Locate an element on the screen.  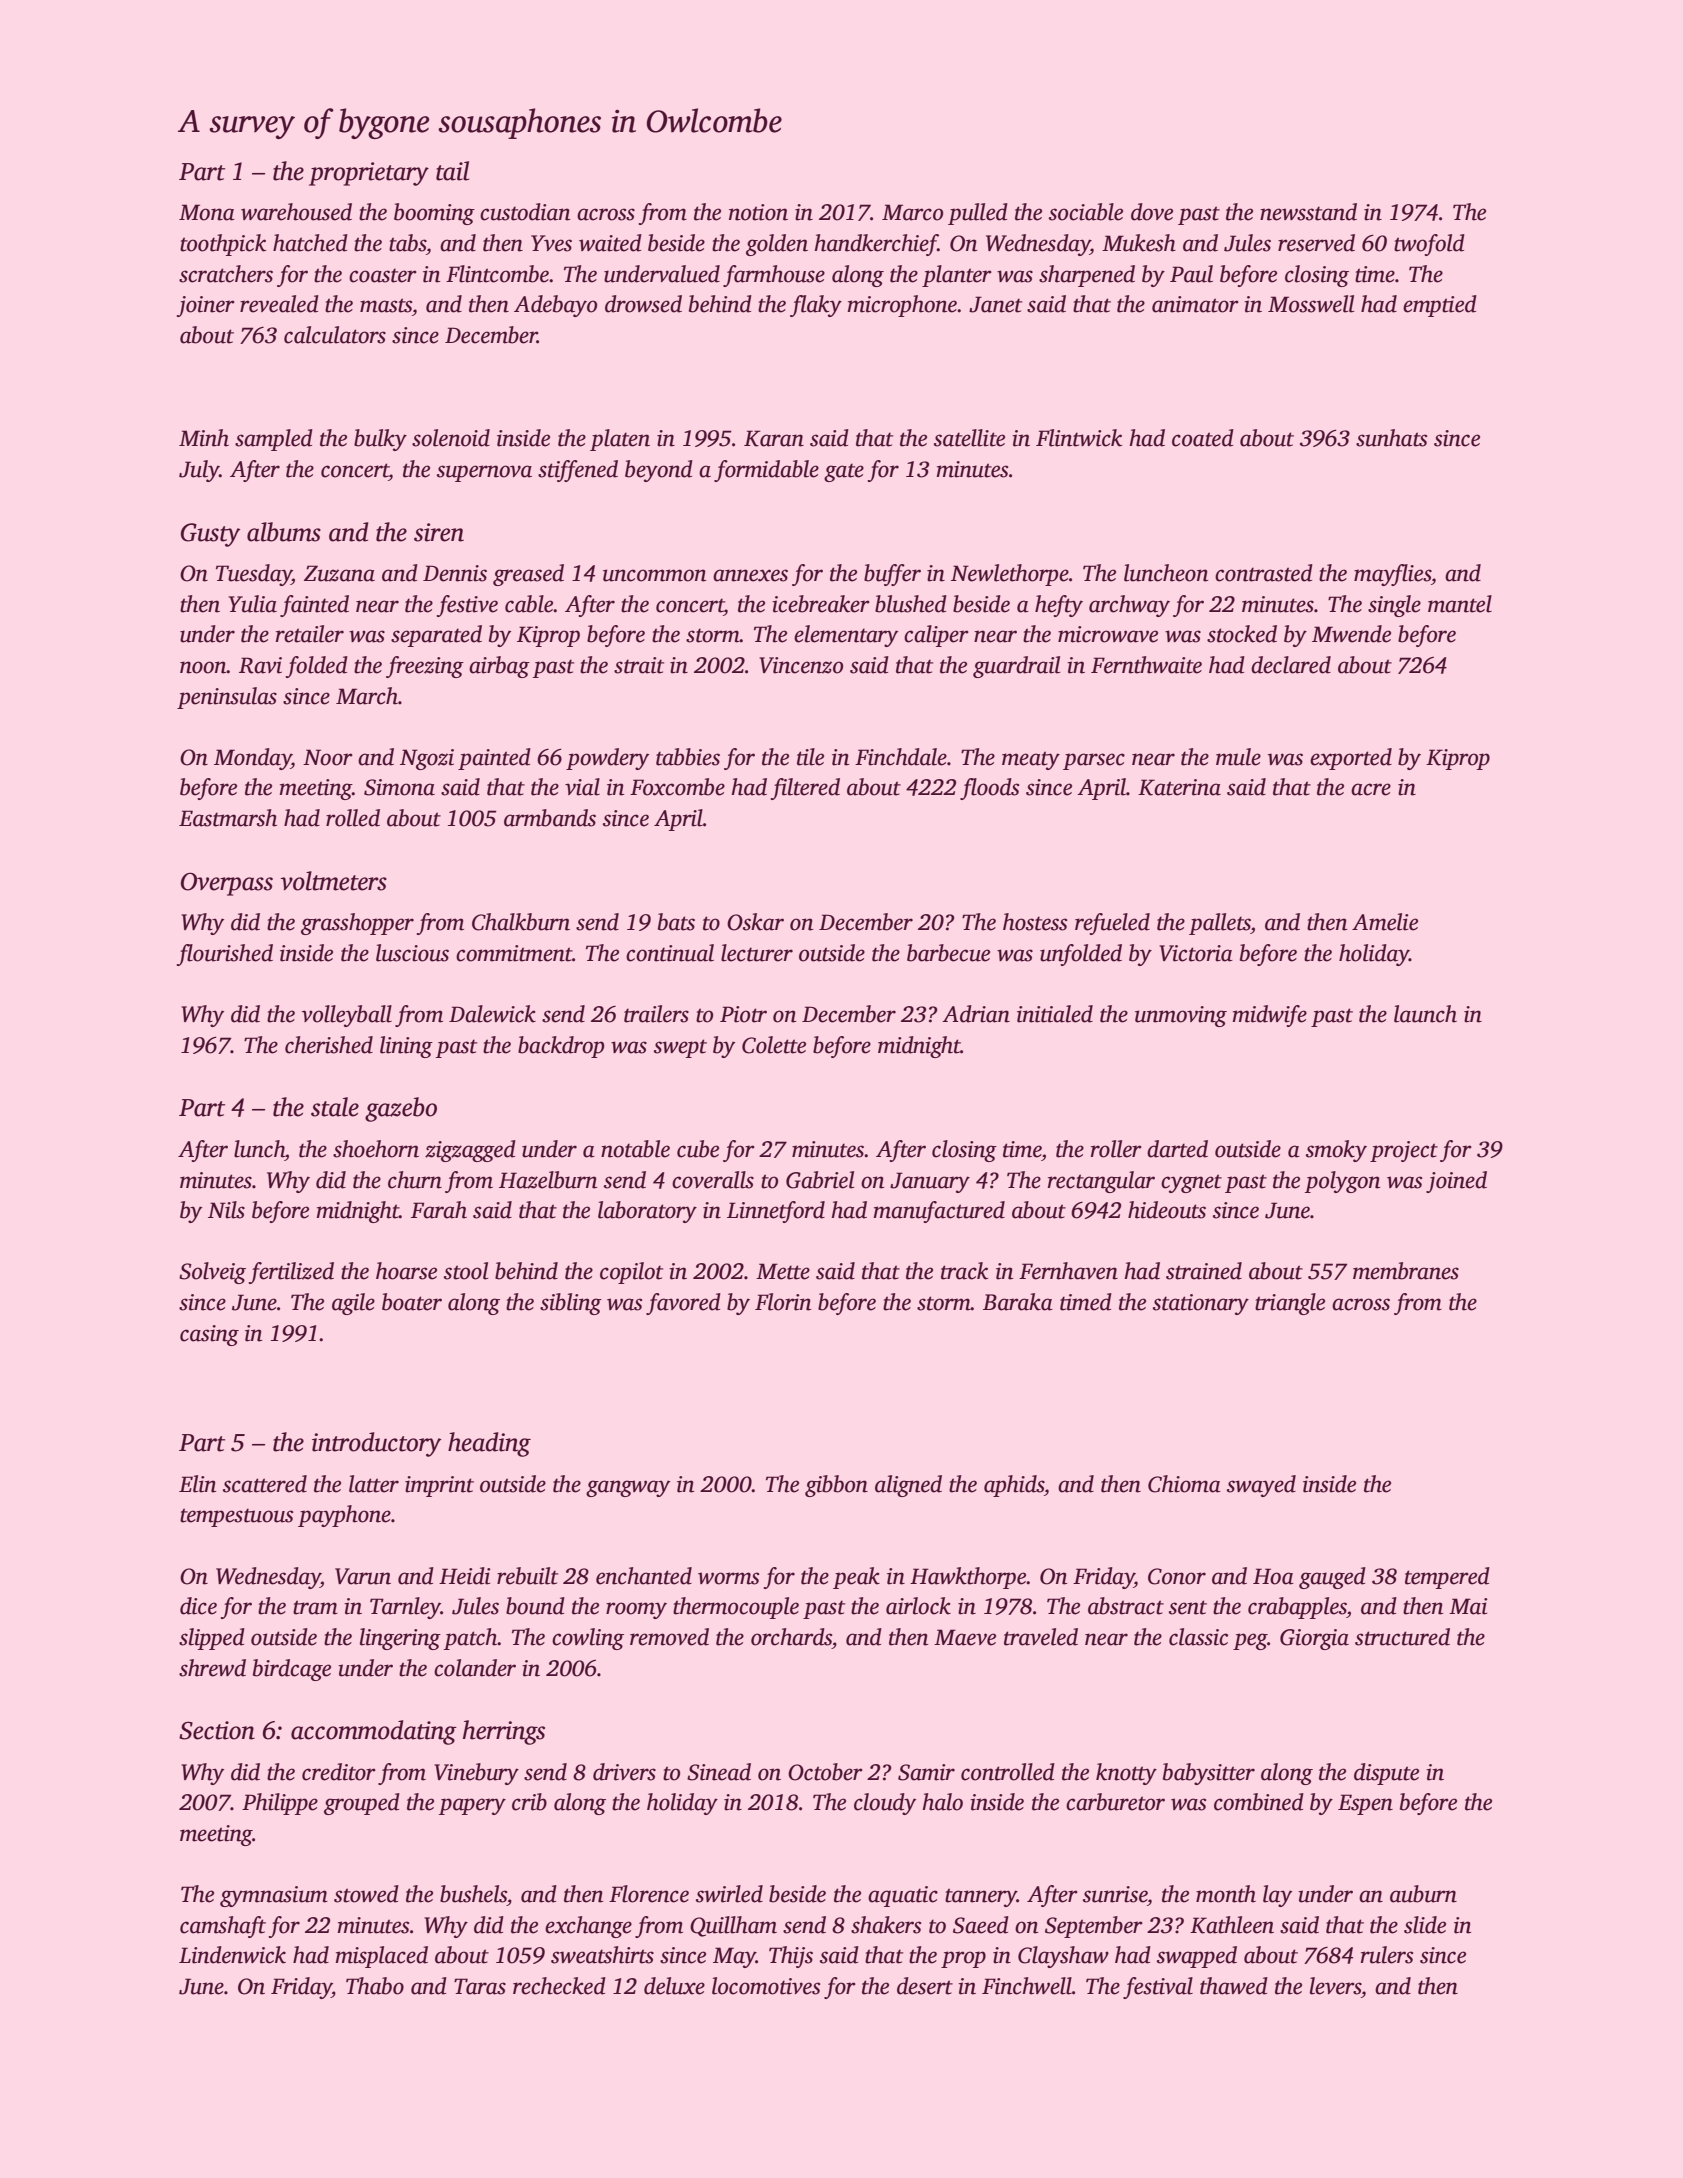
twofold is located at coordinates (1429, 245).
